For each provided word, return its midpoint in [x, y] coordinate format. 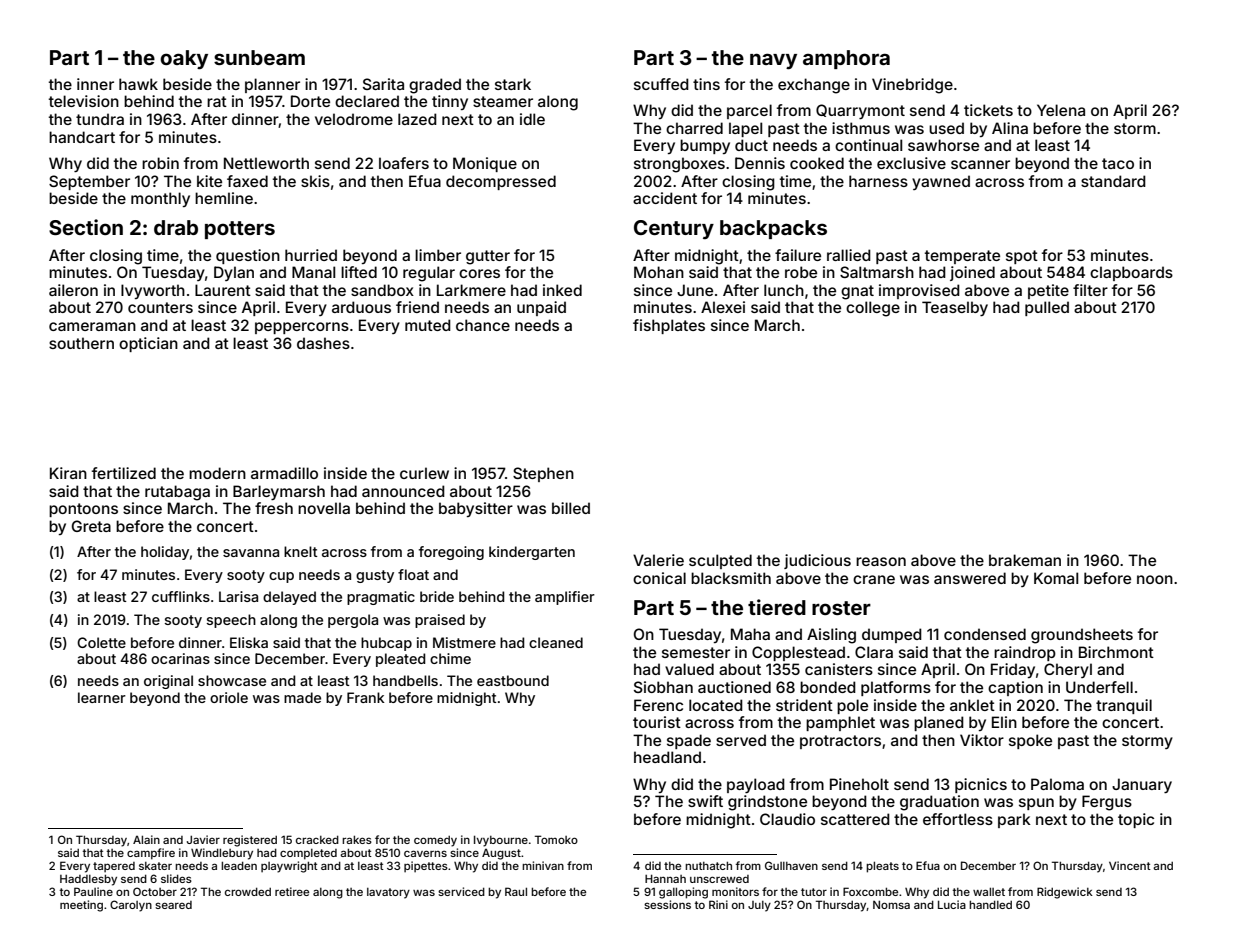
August [501, 854]
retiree [292, 891]
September [89, 182]
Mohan [659, 272]
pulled [1047, 308]
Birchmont [1116, 652]
